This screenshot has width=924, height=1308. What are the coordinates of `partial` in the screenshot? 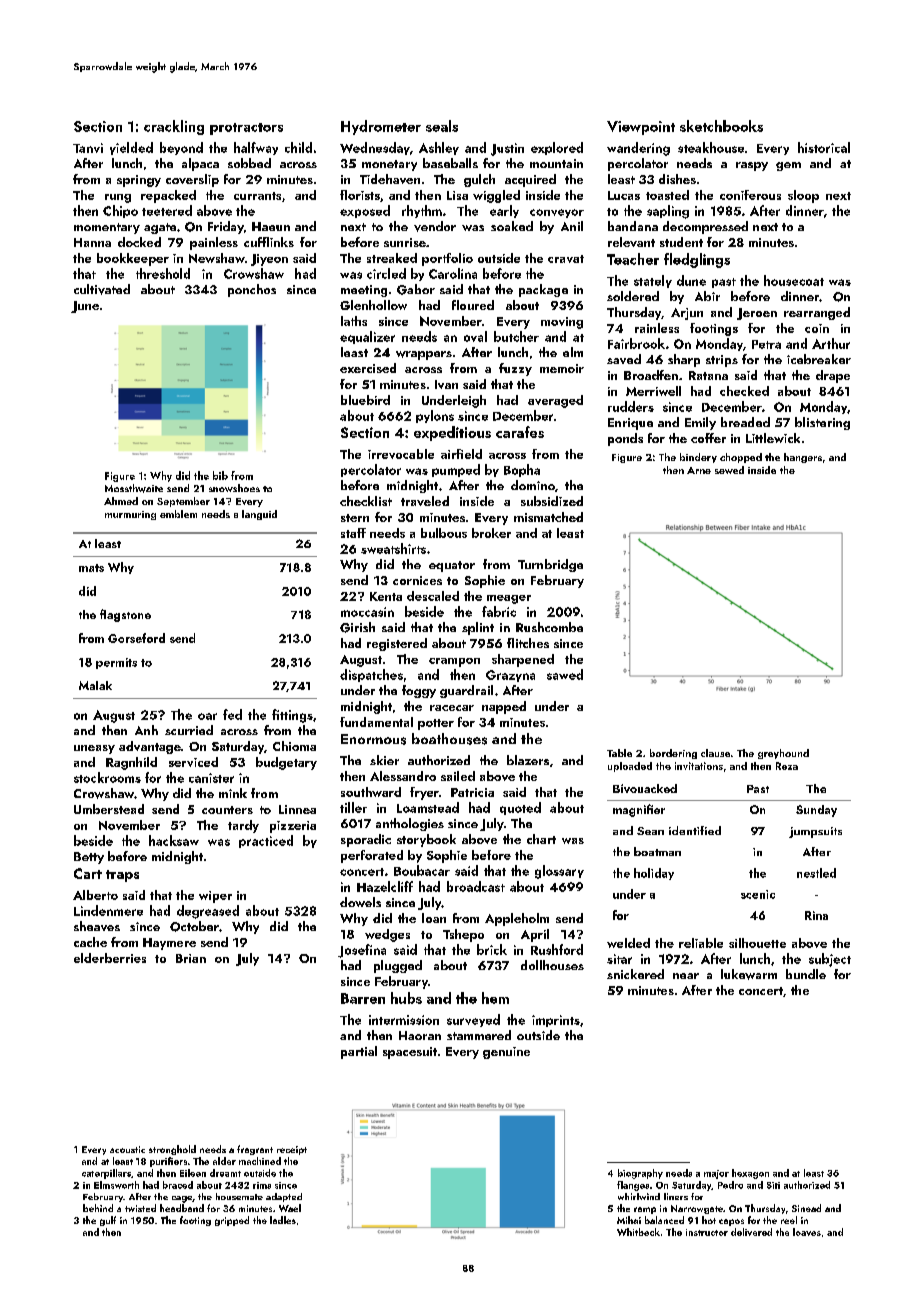 It's located at (359, 1052).
